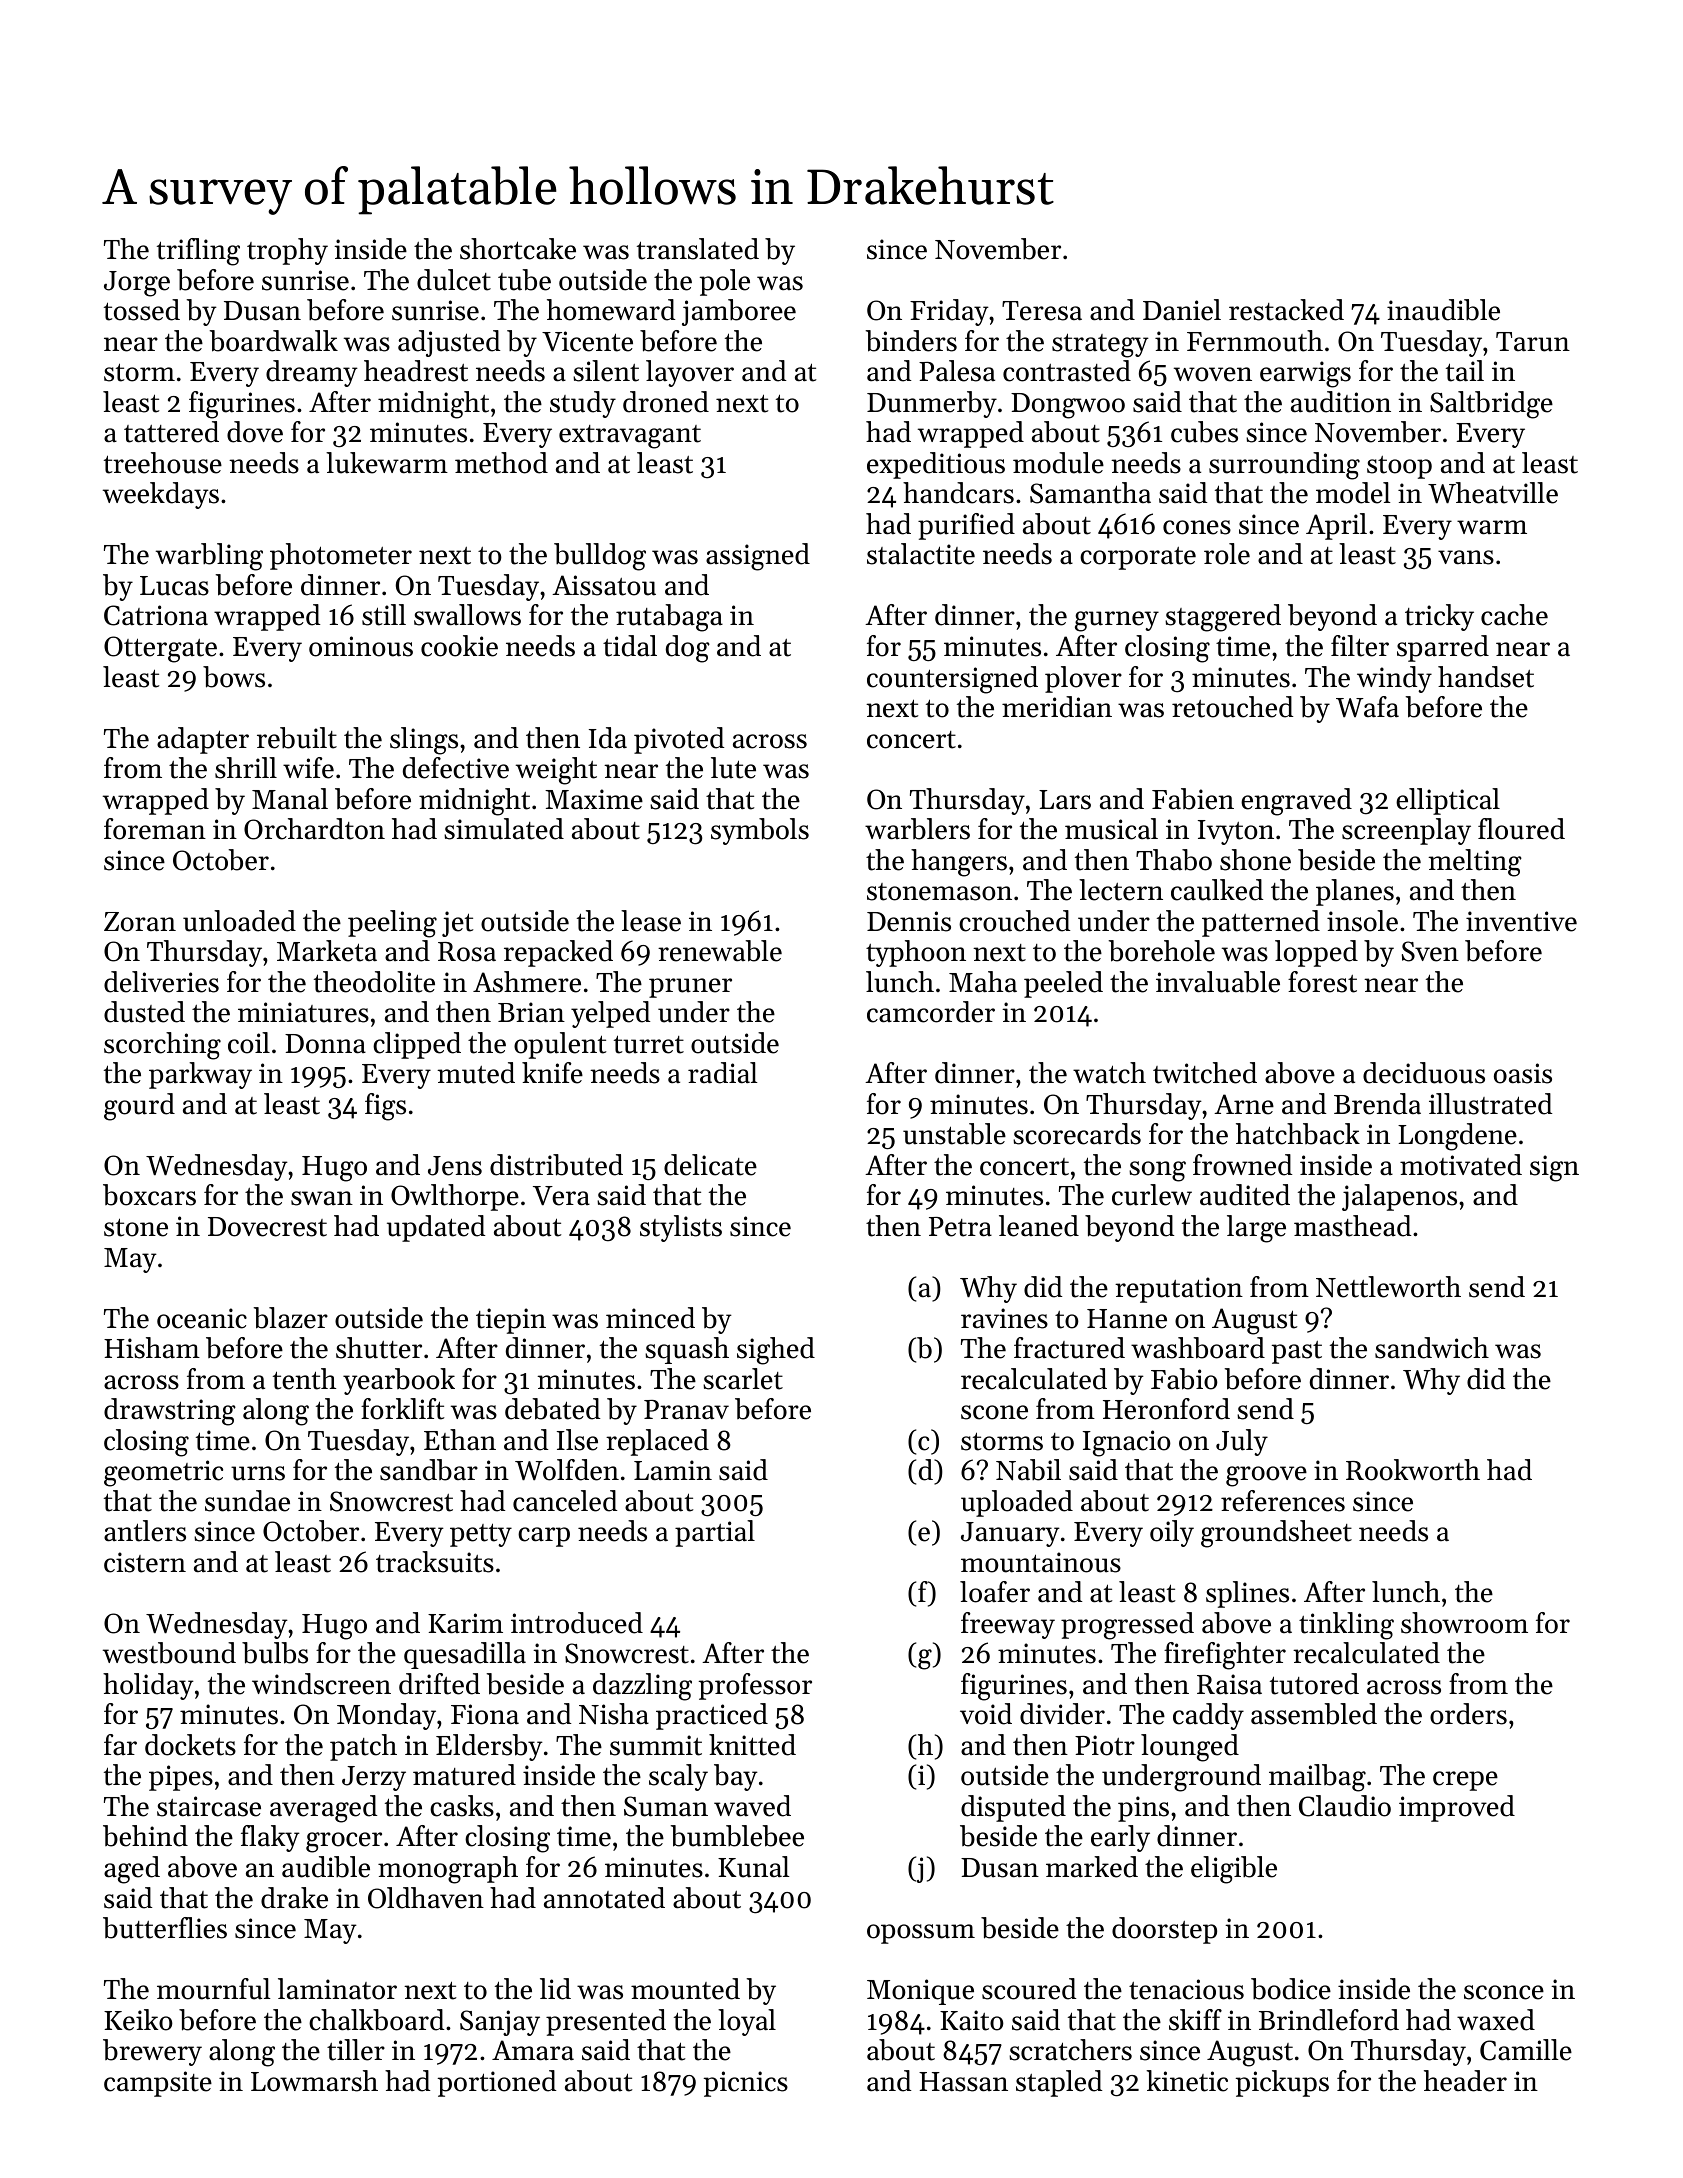  What do you see at coordinates (936, 465) in the screenshot?
I see `expeditious` at bounding box center [936, 465].
